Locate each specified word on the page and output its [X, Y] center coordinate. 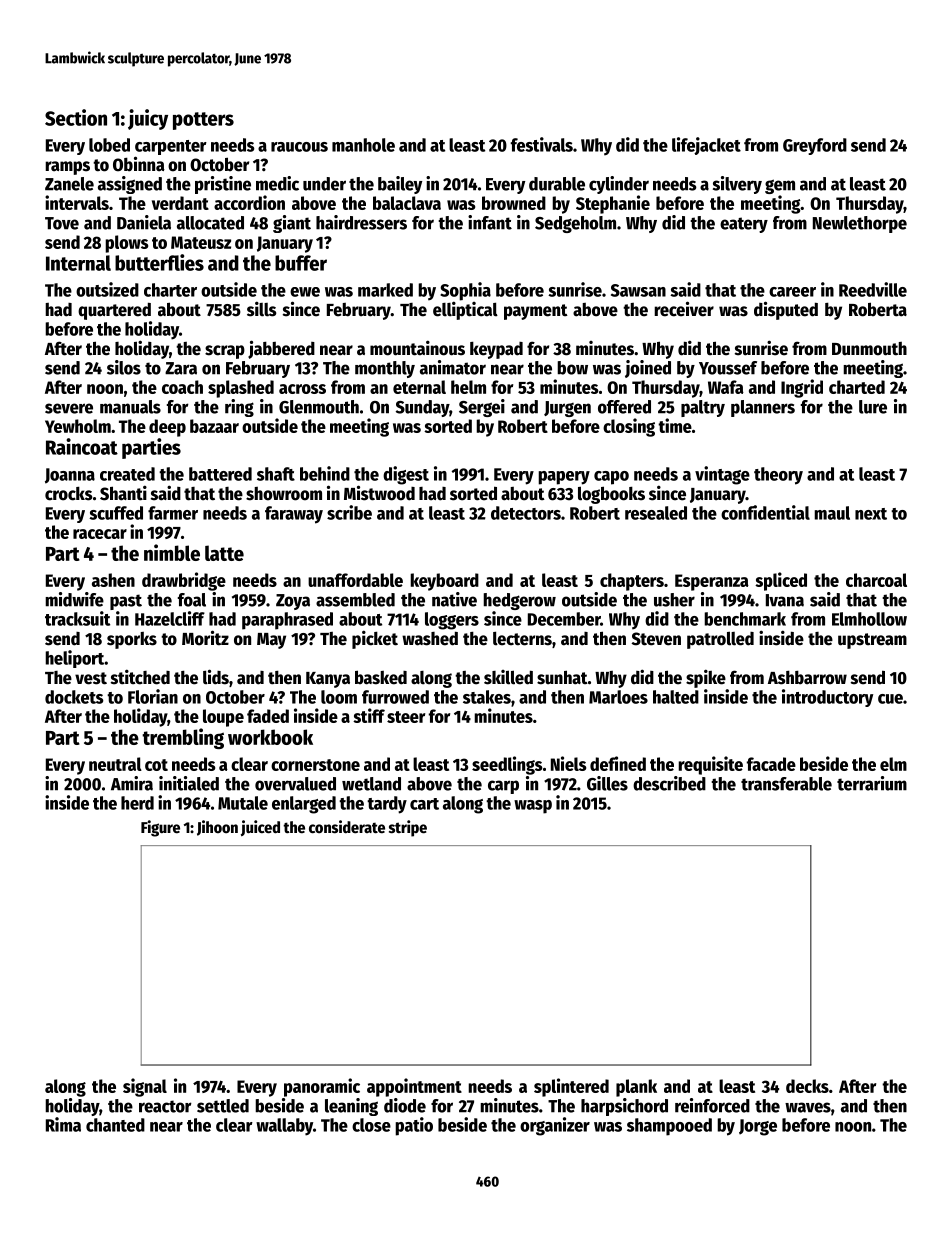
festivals [542, 144]
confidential [765, 512]
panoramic [322, 1087]
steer [406, 717]
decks [807, 1086]
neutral [115, 764]
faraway [294, 515]
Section [76, 117]
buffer [301, 263]
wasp [533, 807]
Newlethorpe [860, 224]
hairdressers [361, 222]
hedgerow [519, 601]
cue [890, 699]
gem [780, 186]
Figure [160, 828]
